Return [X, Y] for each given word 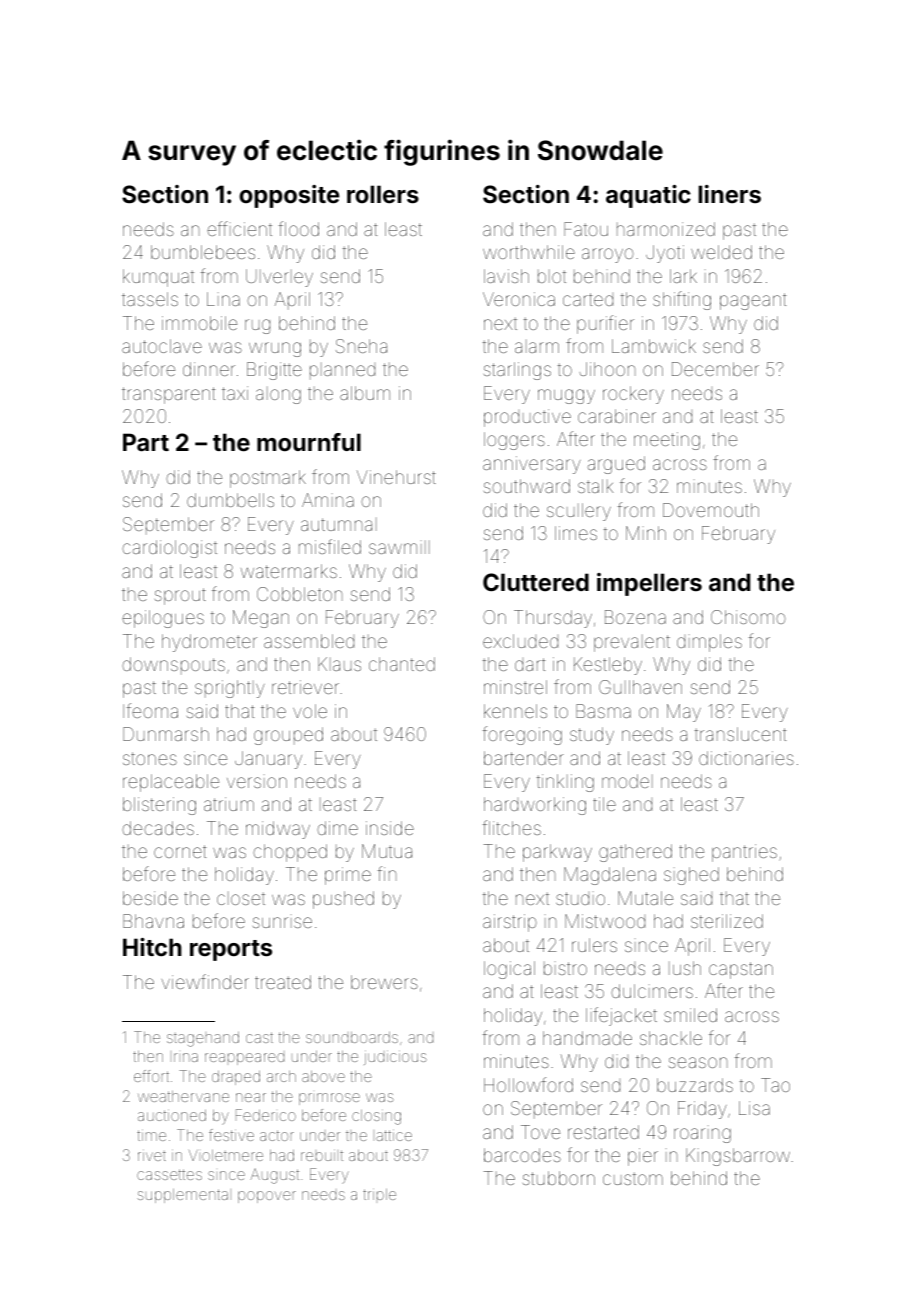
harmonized [666, 229]
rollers [383, 194]
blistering [159, 806]
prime [348, 876]
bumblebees [203, 252]
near [251, 1097]
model [627, 781]
